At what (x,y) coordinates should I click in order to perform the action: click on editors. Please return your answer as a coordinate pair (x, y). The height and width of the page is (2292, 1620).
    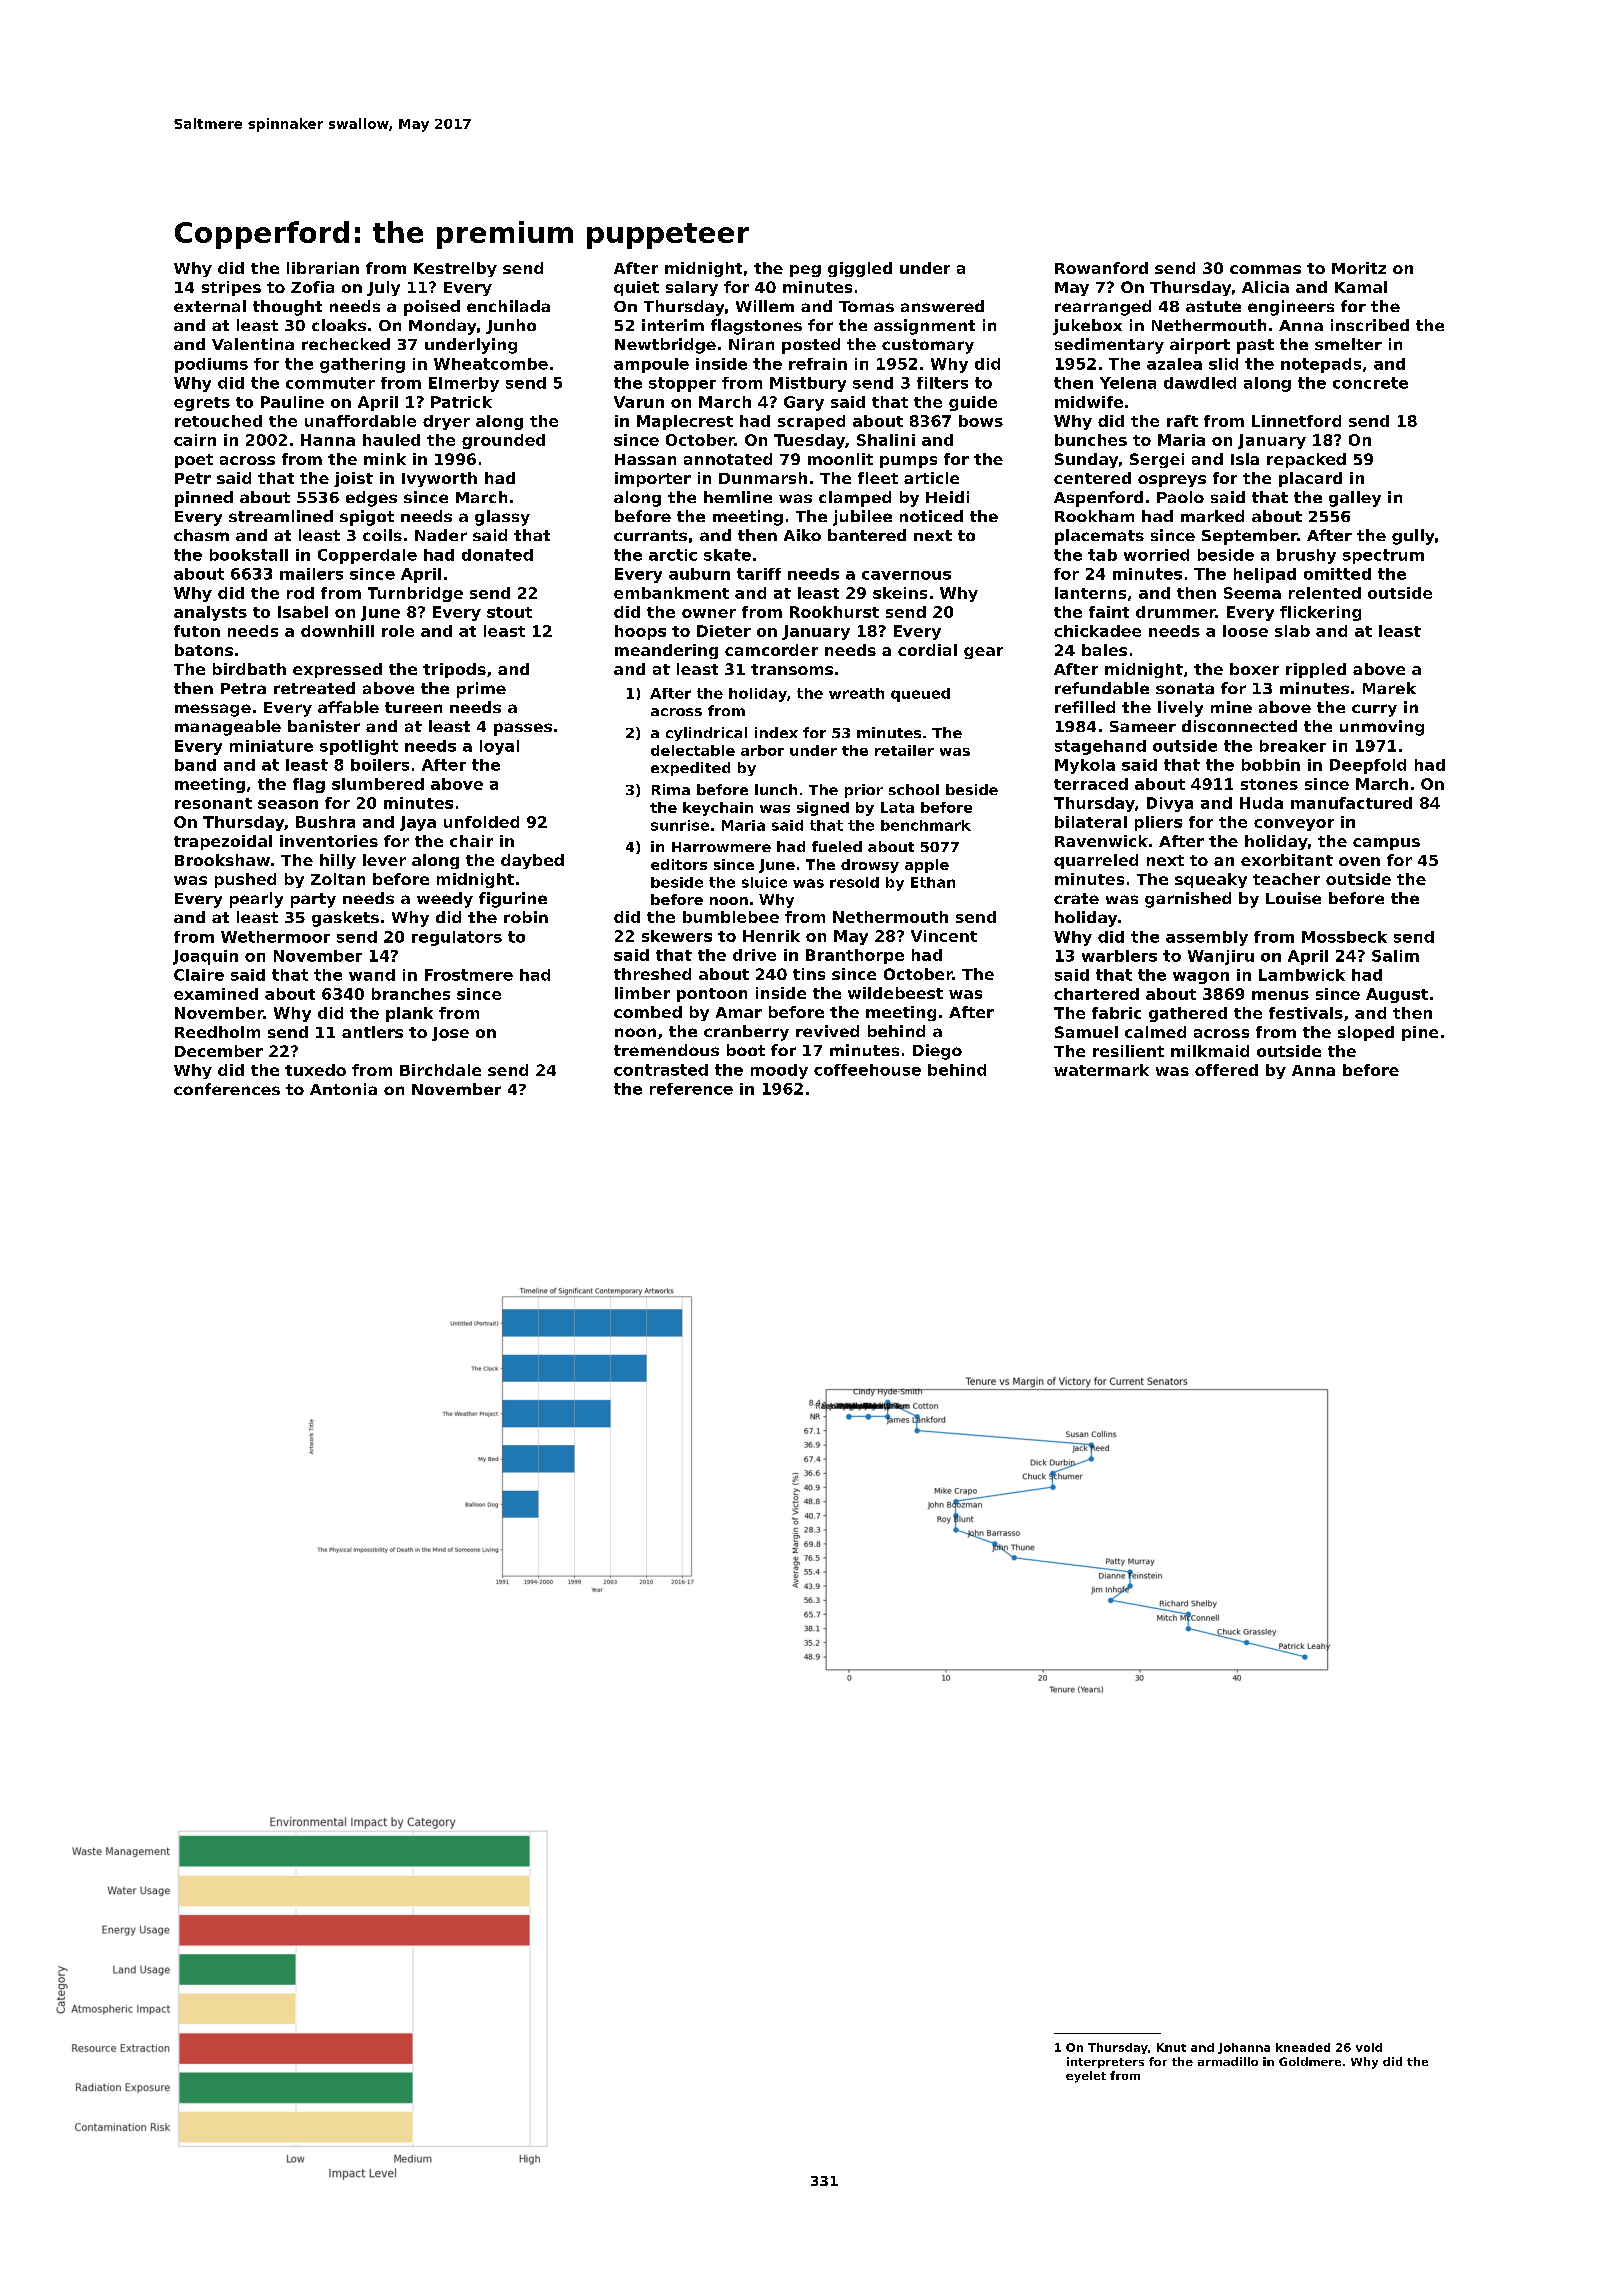
    Looking at the image, I should click on (679, 864).
